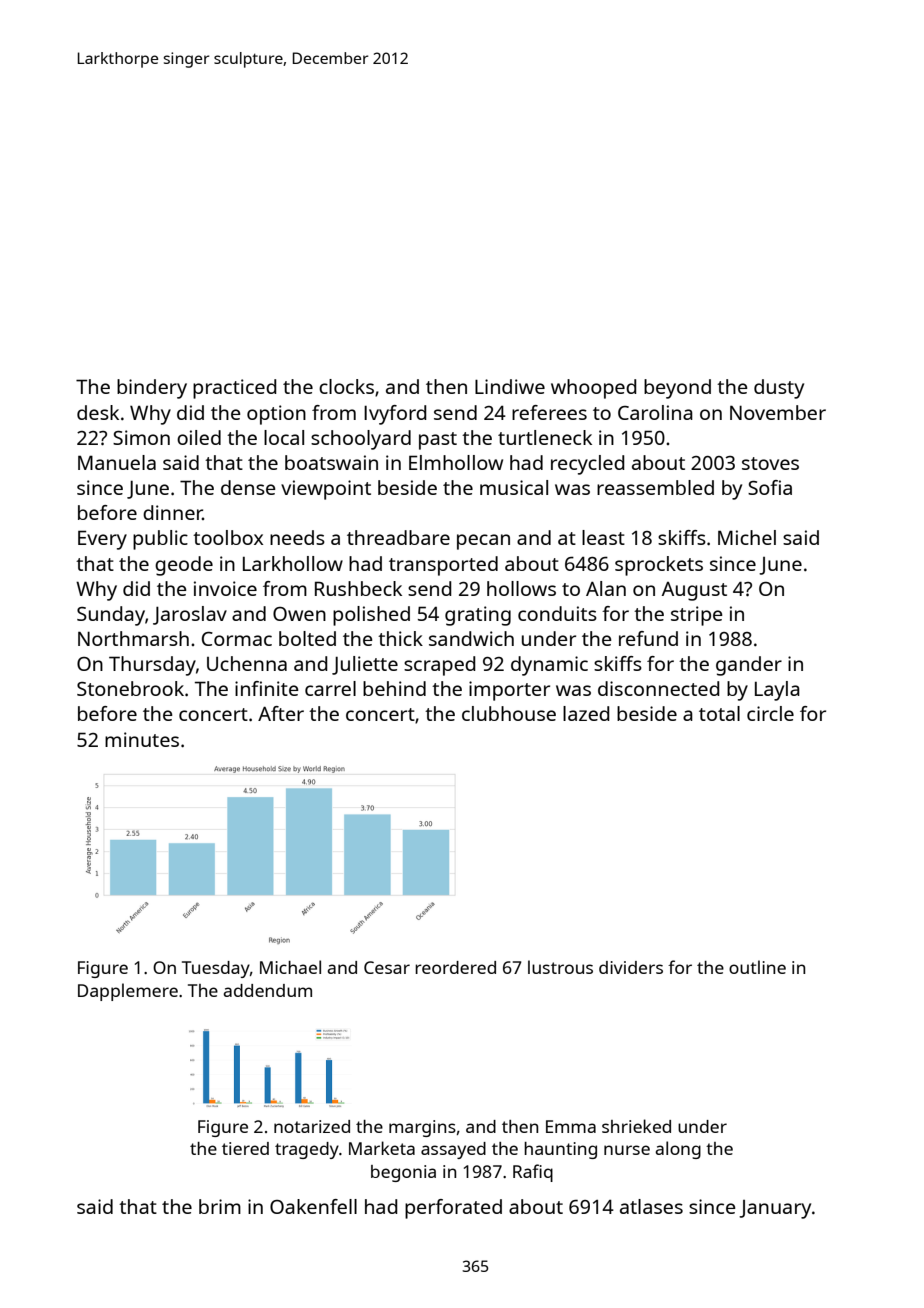 Image resolution: width=924 pixels, height=1308 pixels. I want to click on Manuela, so click(117, 462).
